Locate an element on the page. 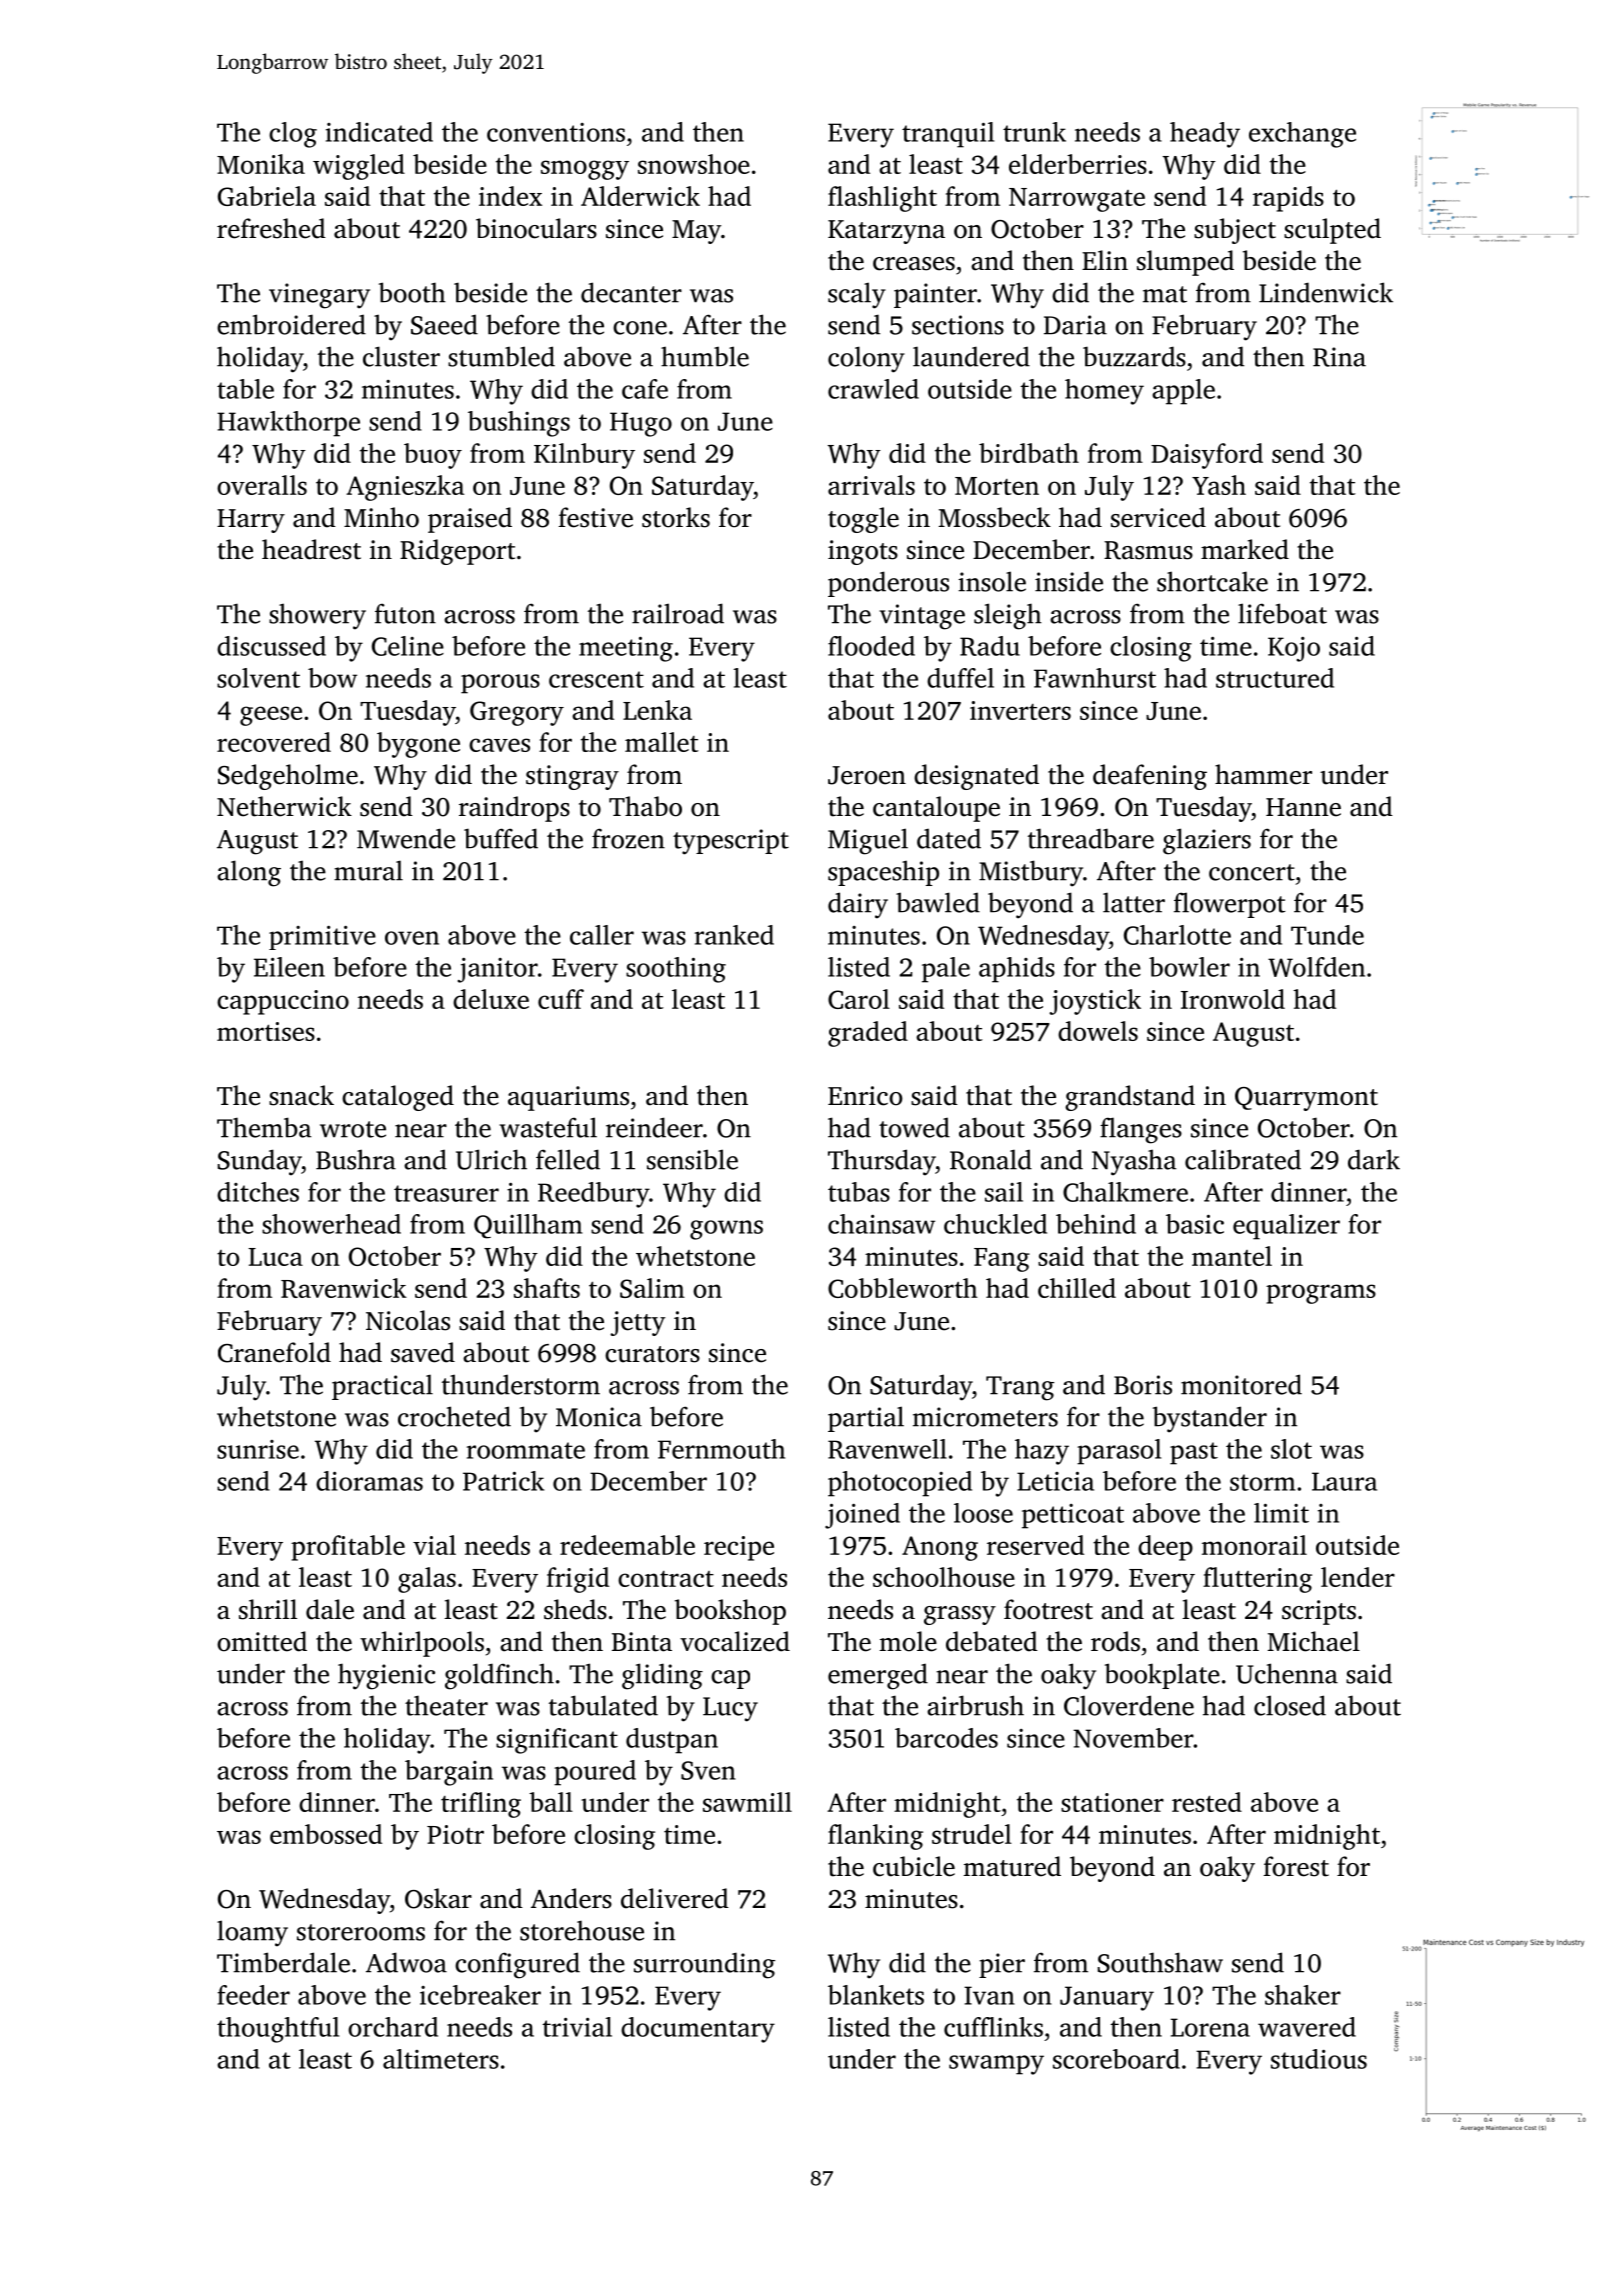  exchange is located at coordinates (1302, 135).
